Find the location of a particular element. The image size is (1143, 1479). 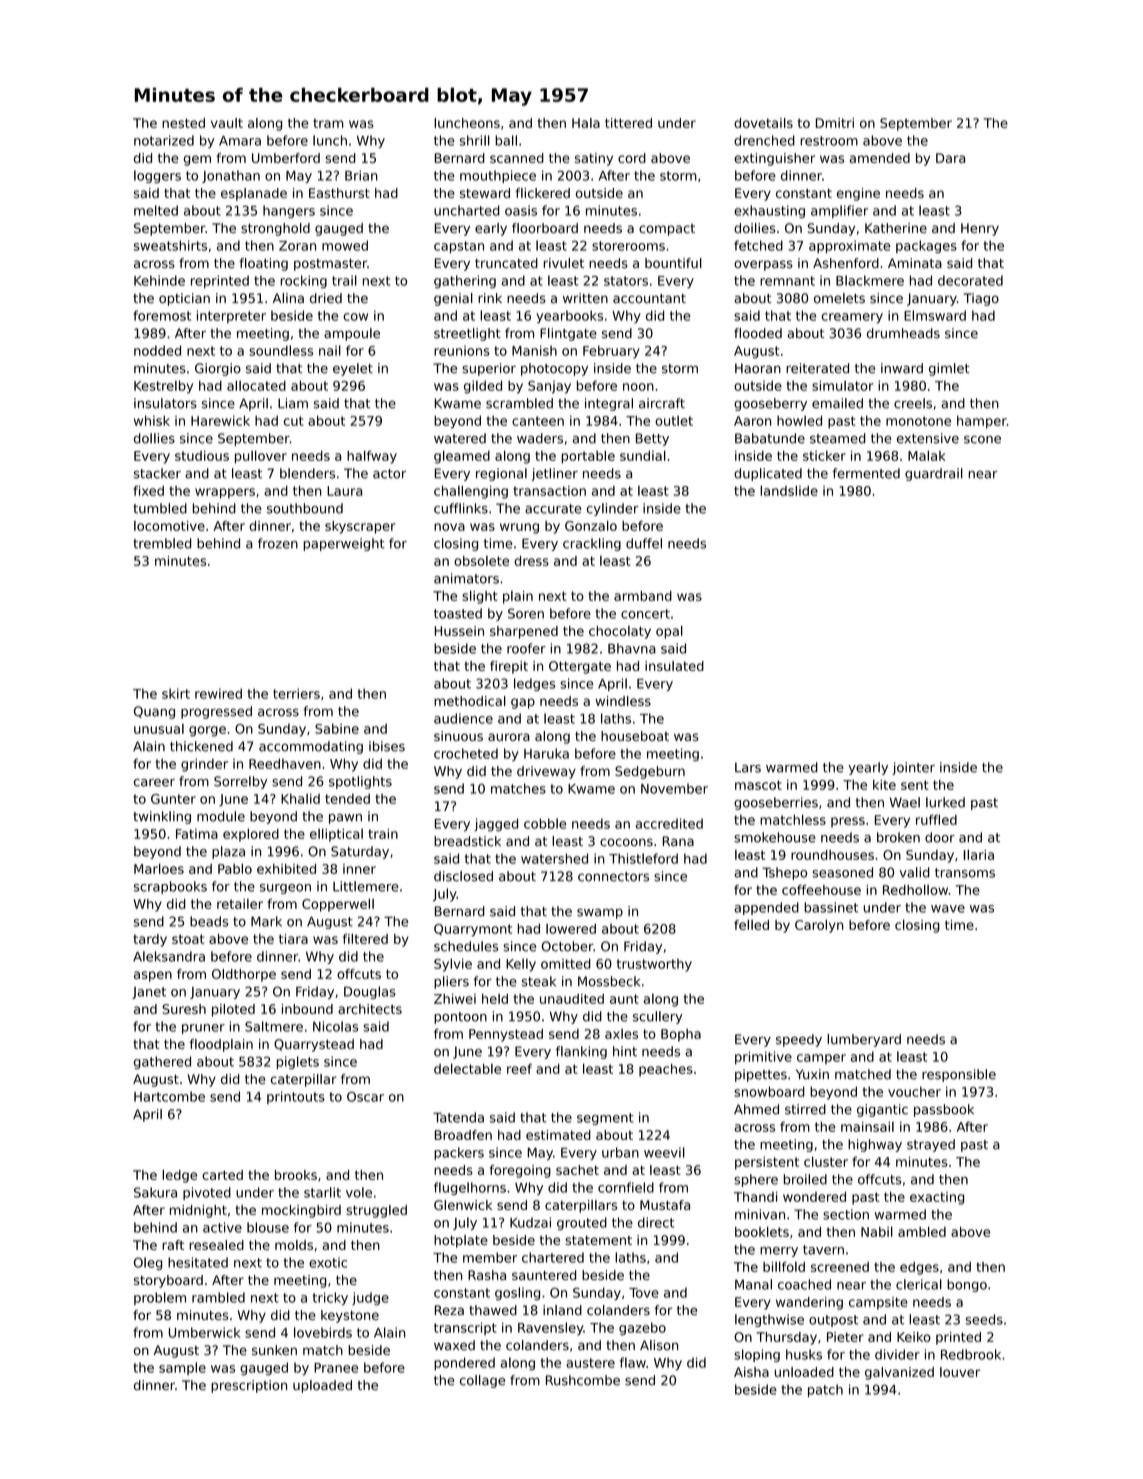

chocolaty is located at coordinates (620, 632).
